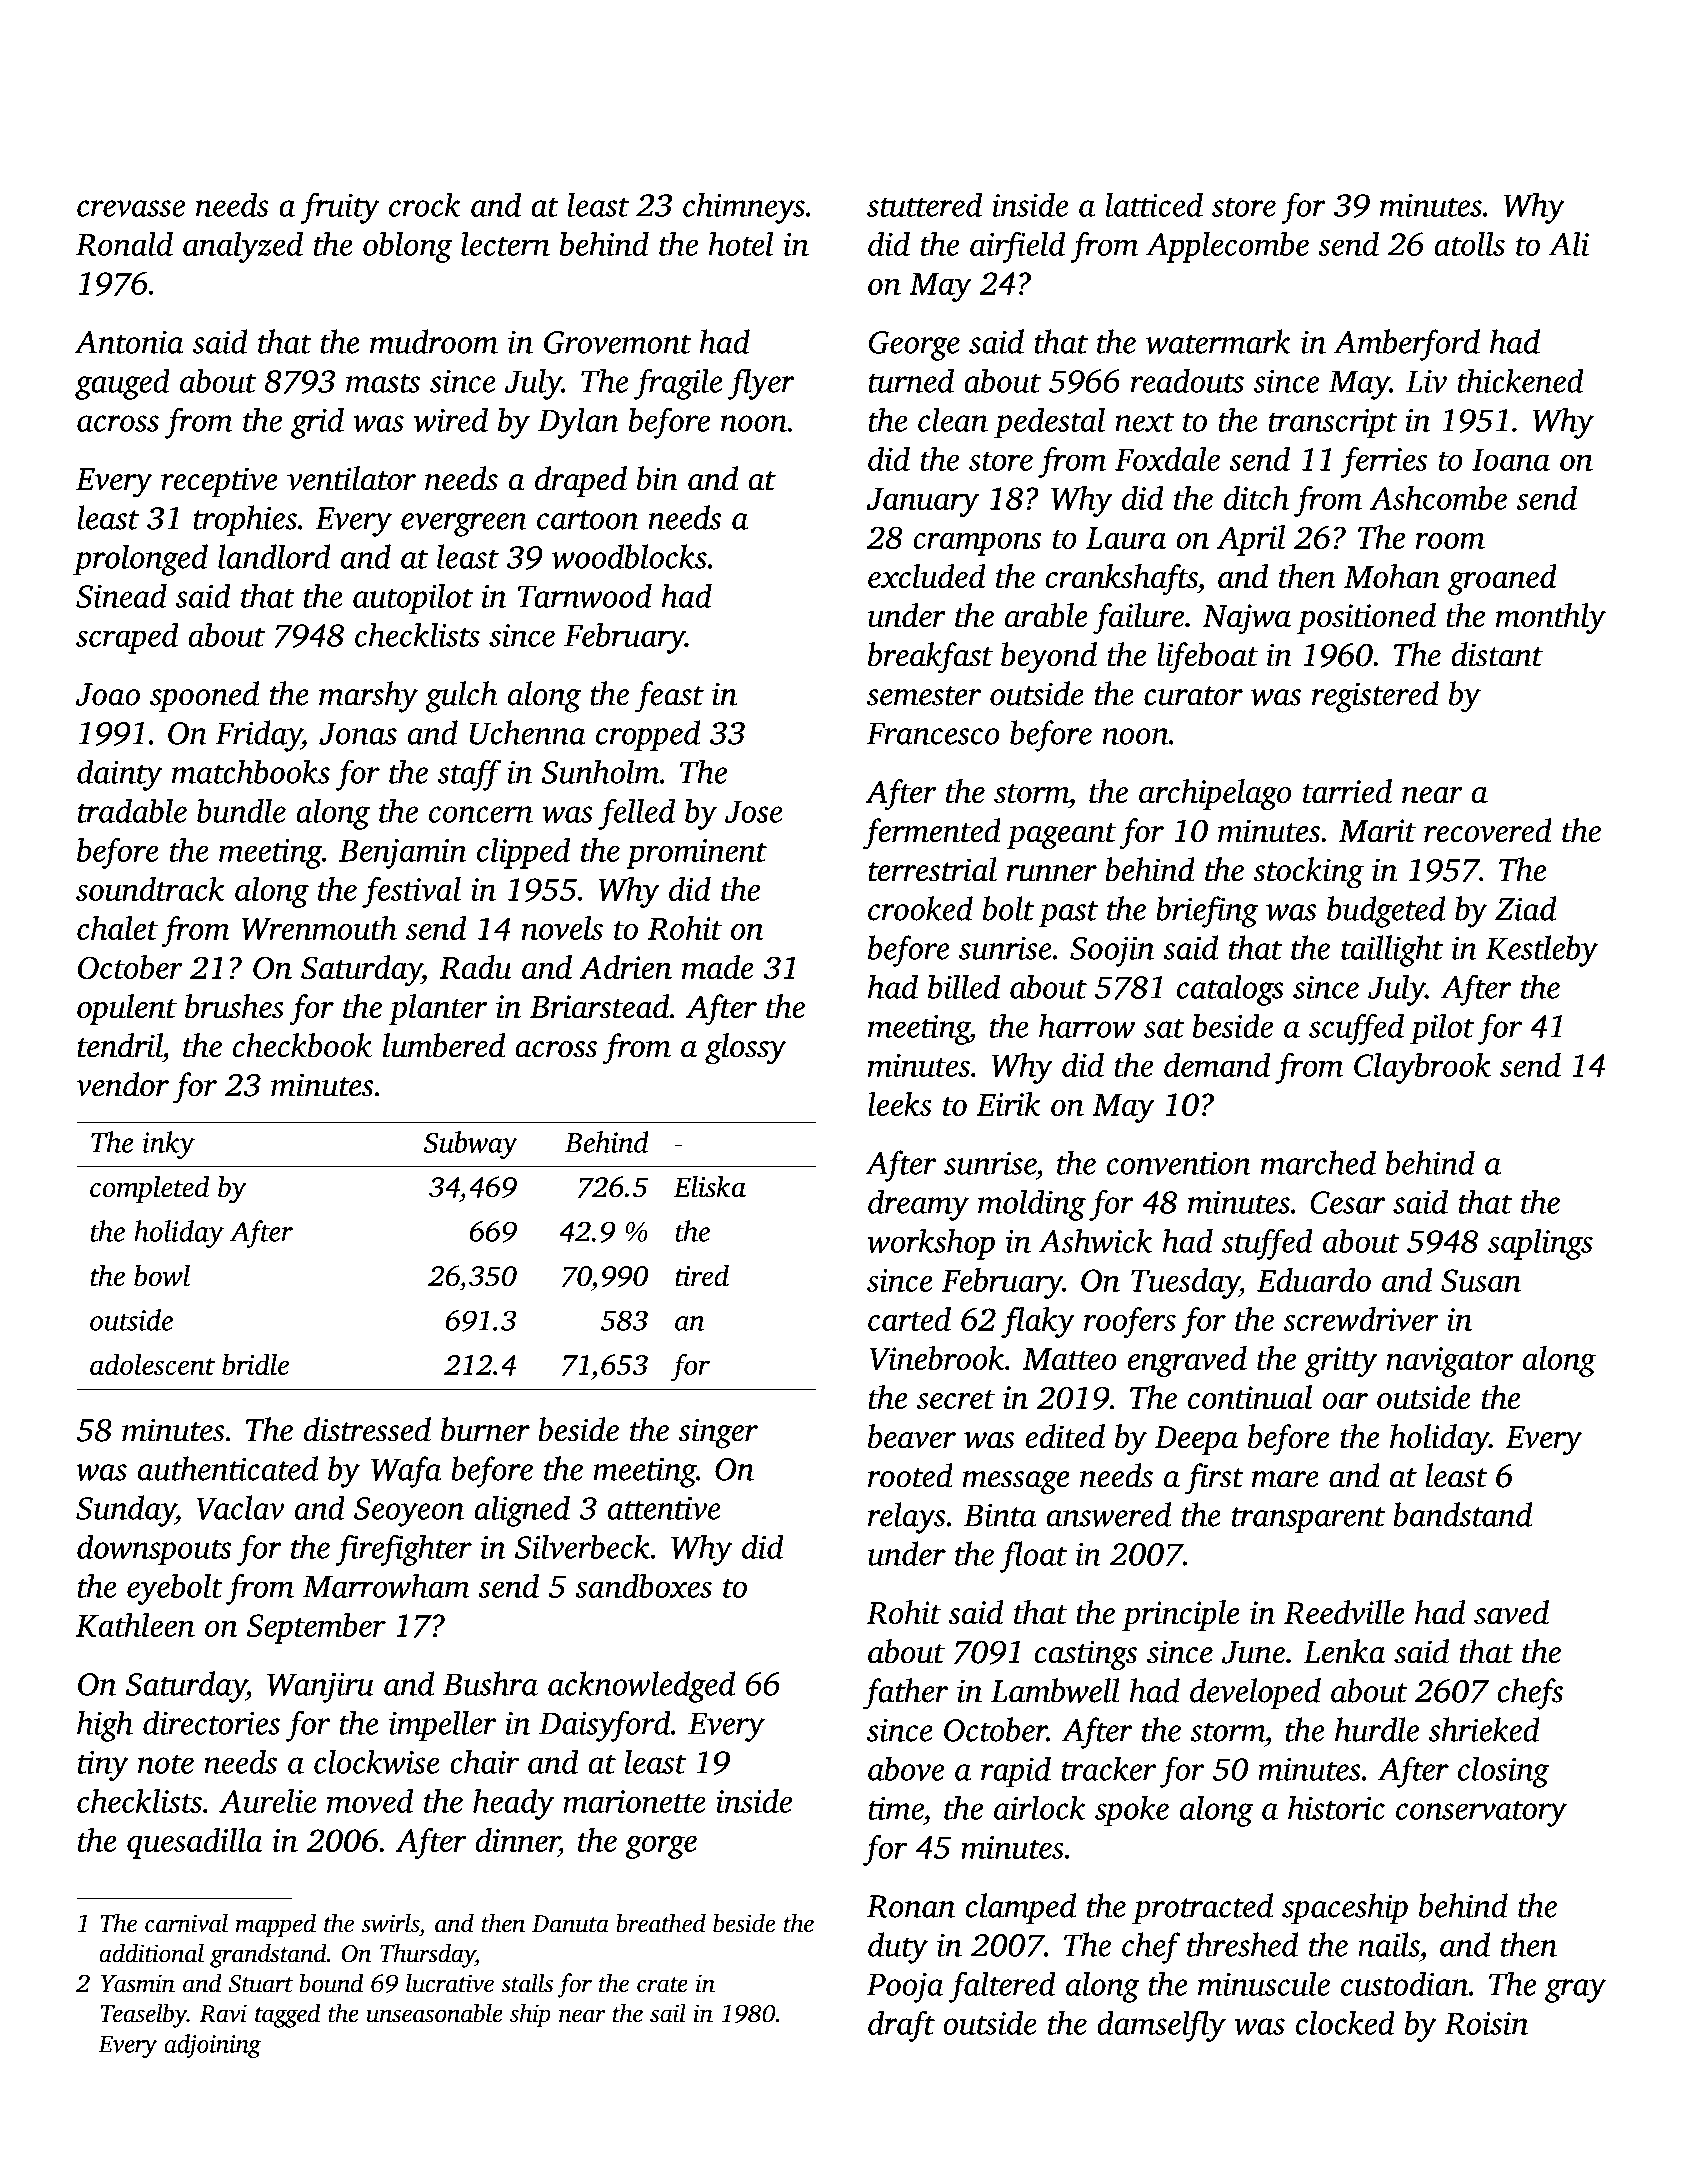 The width and height of the screenshot is (1683, 2178). I want to click on Ioana, so click(1511, 460).
